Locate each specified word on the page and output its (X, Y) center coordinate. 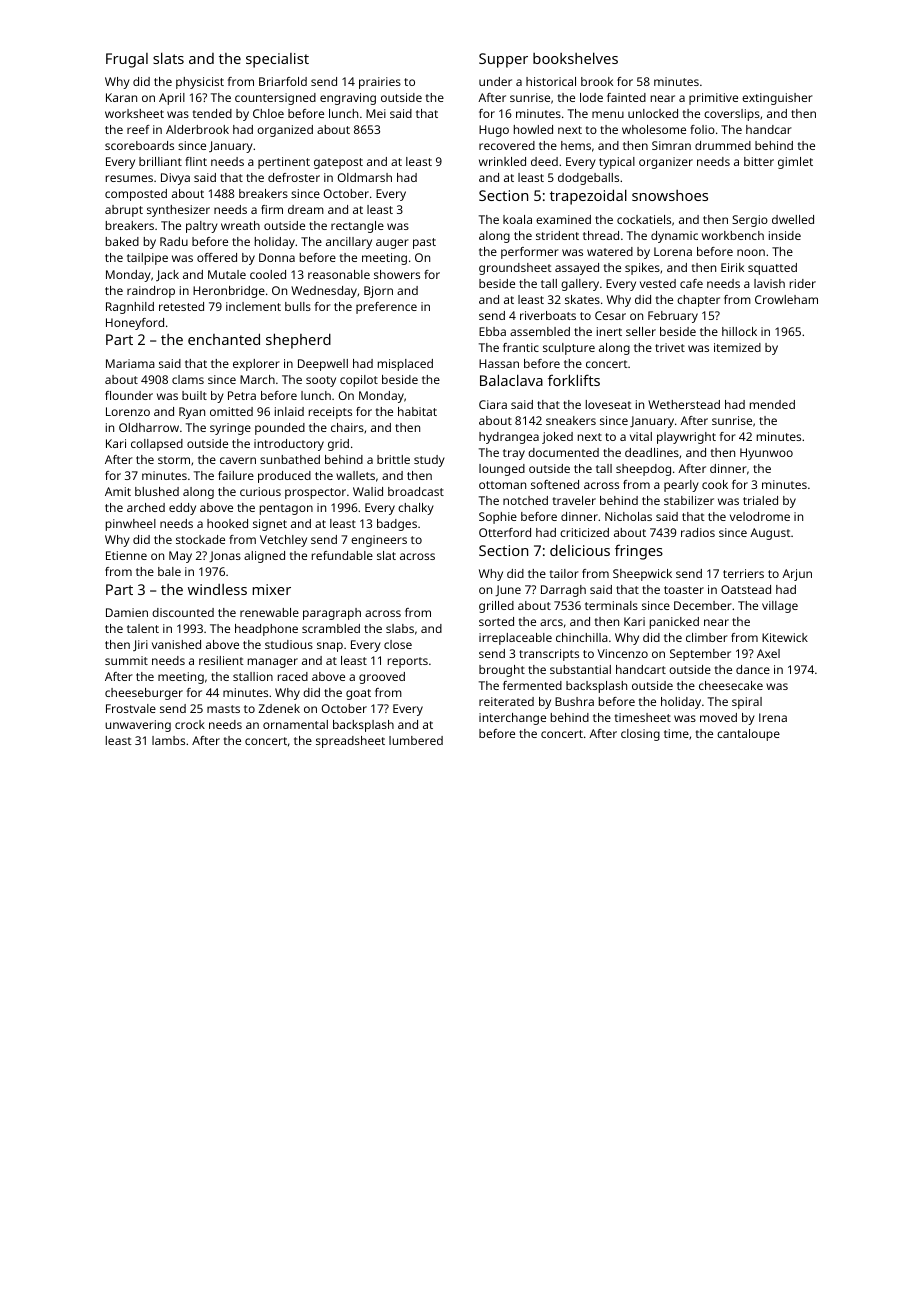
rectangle (357, 227)
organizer (666, 163)
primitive (713, 99)
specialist (277, 60)
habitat (417, 411)
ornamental (295, 724)
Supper (503, 60)
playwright (686, 438)
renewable (269, 612)
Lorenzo (128, 411)
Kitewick (785, 637)
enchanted (224, 339)
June (508, 591)
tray (514, 454)
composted (136, 195)
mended (772, 404)
